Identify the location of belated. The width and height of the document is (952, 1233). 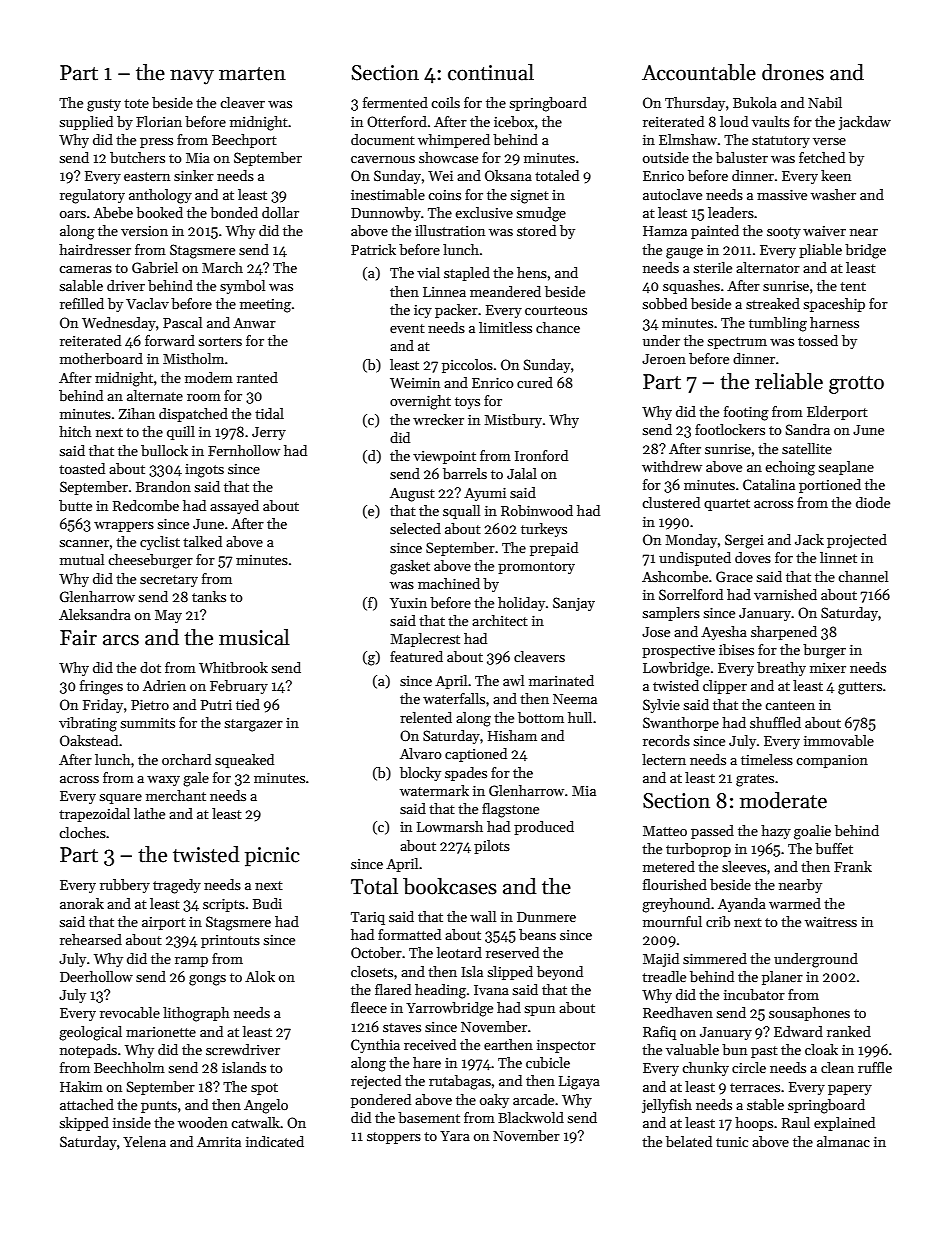
(689, 1141).
